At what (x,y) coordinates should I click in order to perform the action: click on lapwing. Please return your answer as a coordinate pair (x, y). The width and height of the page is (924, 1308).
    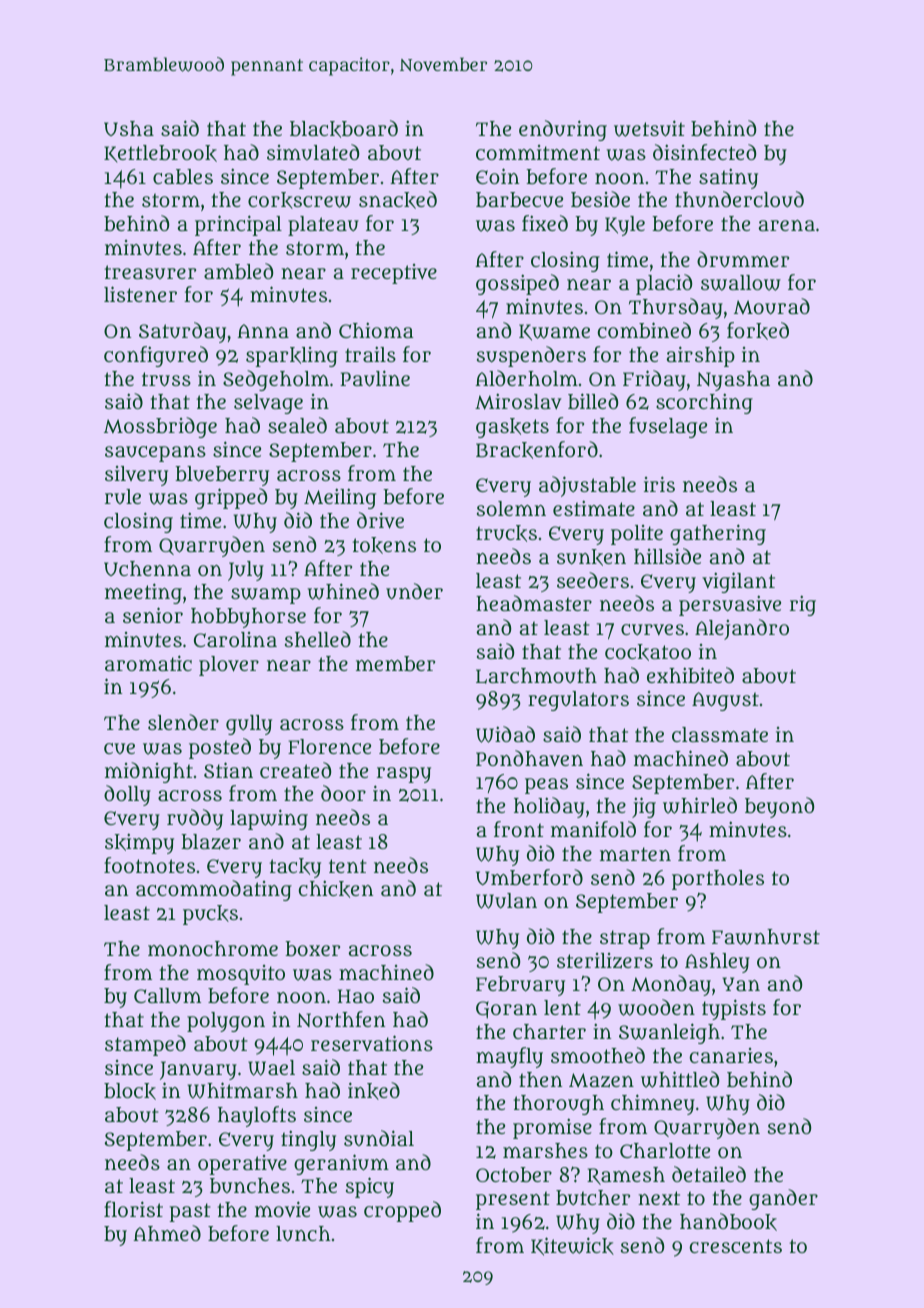
    Looking at the image, I should click on (269, 819).
